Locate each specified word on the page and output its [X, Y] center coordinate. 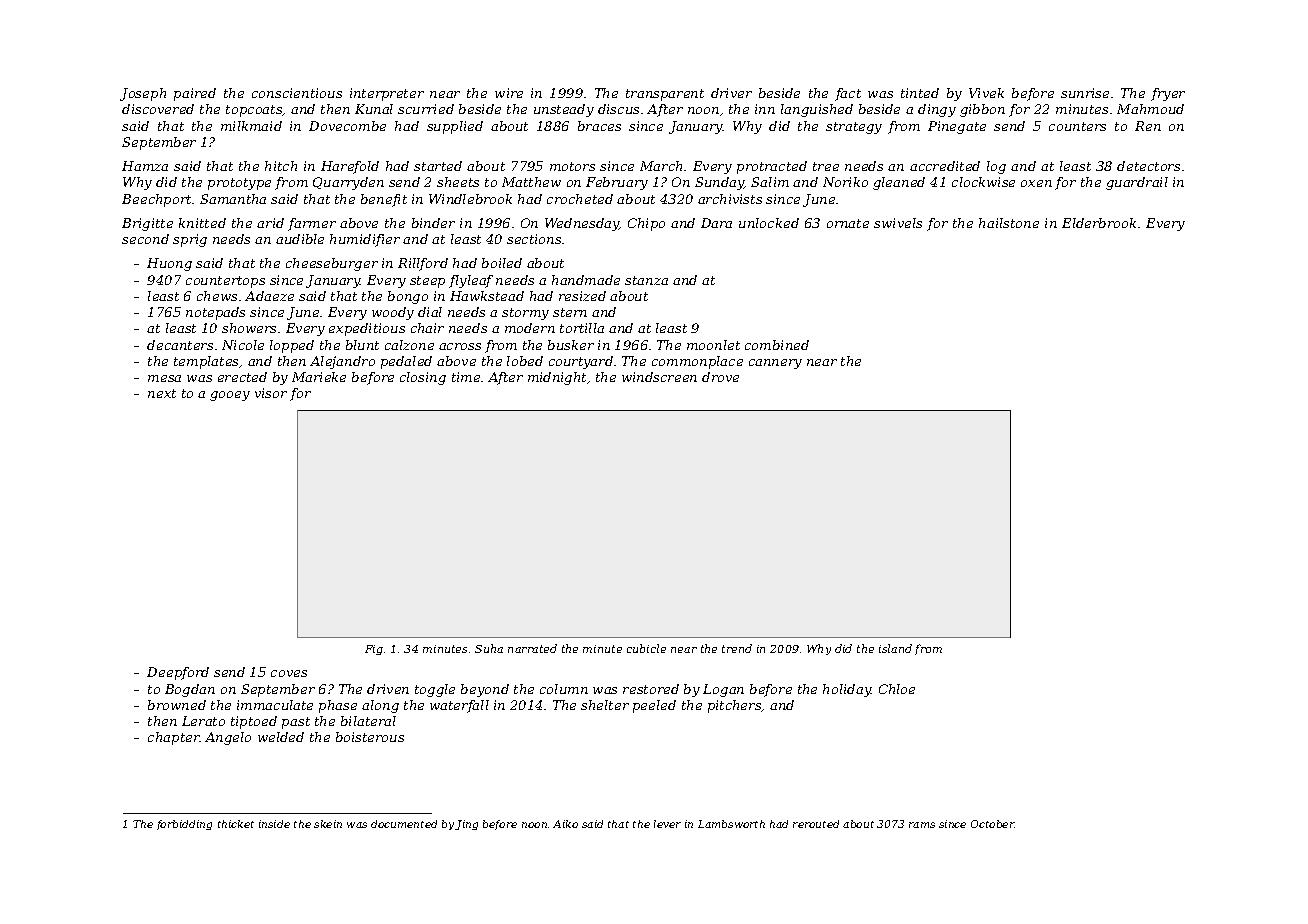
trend [737, 648]
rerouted [816, 824]
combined [777, 345]
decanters [180, 345]
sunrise [1085, 93]
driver [731, 93]
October [993, 824]
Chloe [897, 689]
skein [328, 824]
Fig [374, 650]
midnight [557, 378]
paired [195, 94]
